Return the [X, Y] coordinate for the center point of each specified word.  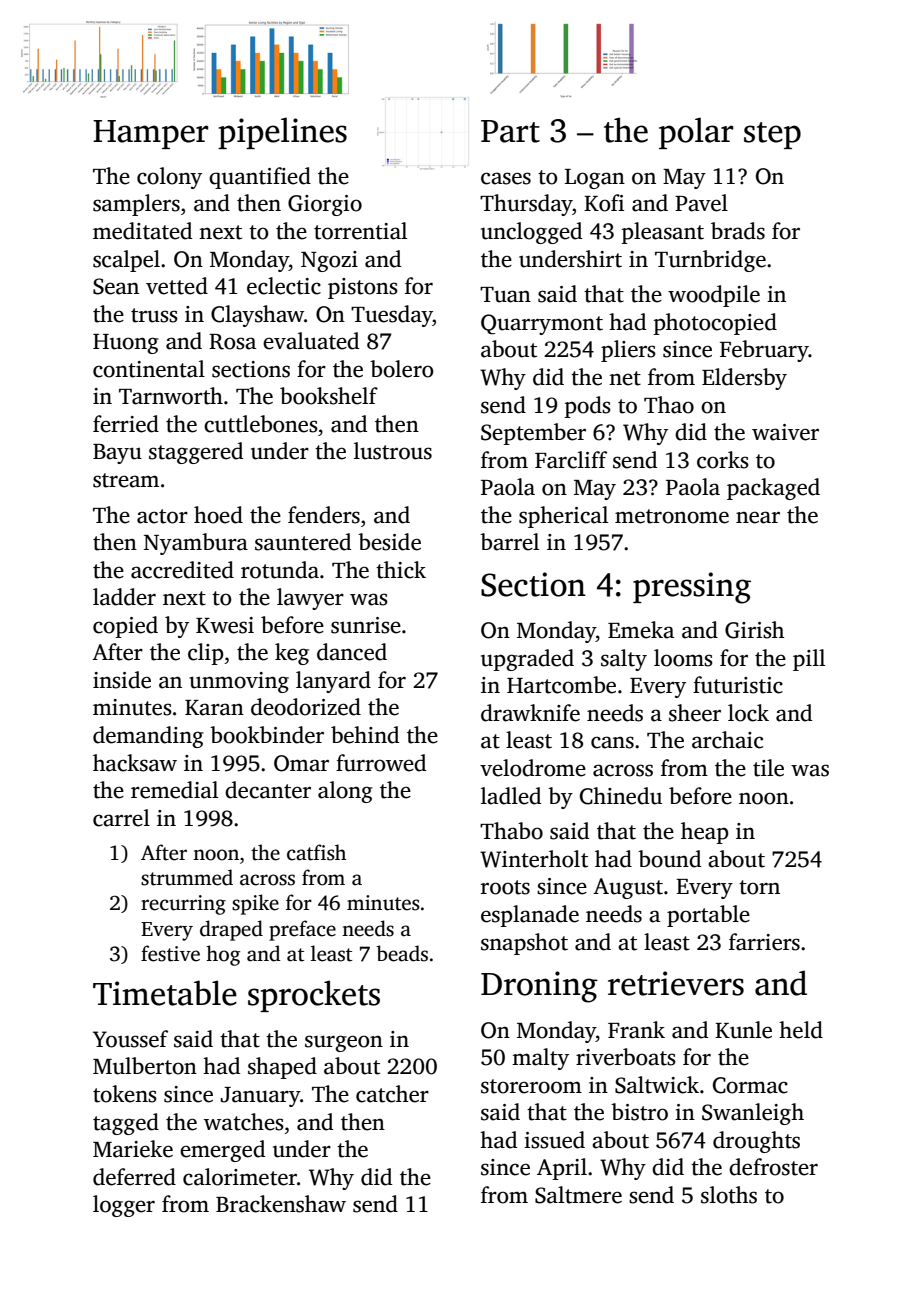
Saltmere [578, 1195]
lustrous [393, 451]
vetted [177, 286]
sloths [729, 1195]
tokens [125, 1094]
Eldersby [744, 379]
